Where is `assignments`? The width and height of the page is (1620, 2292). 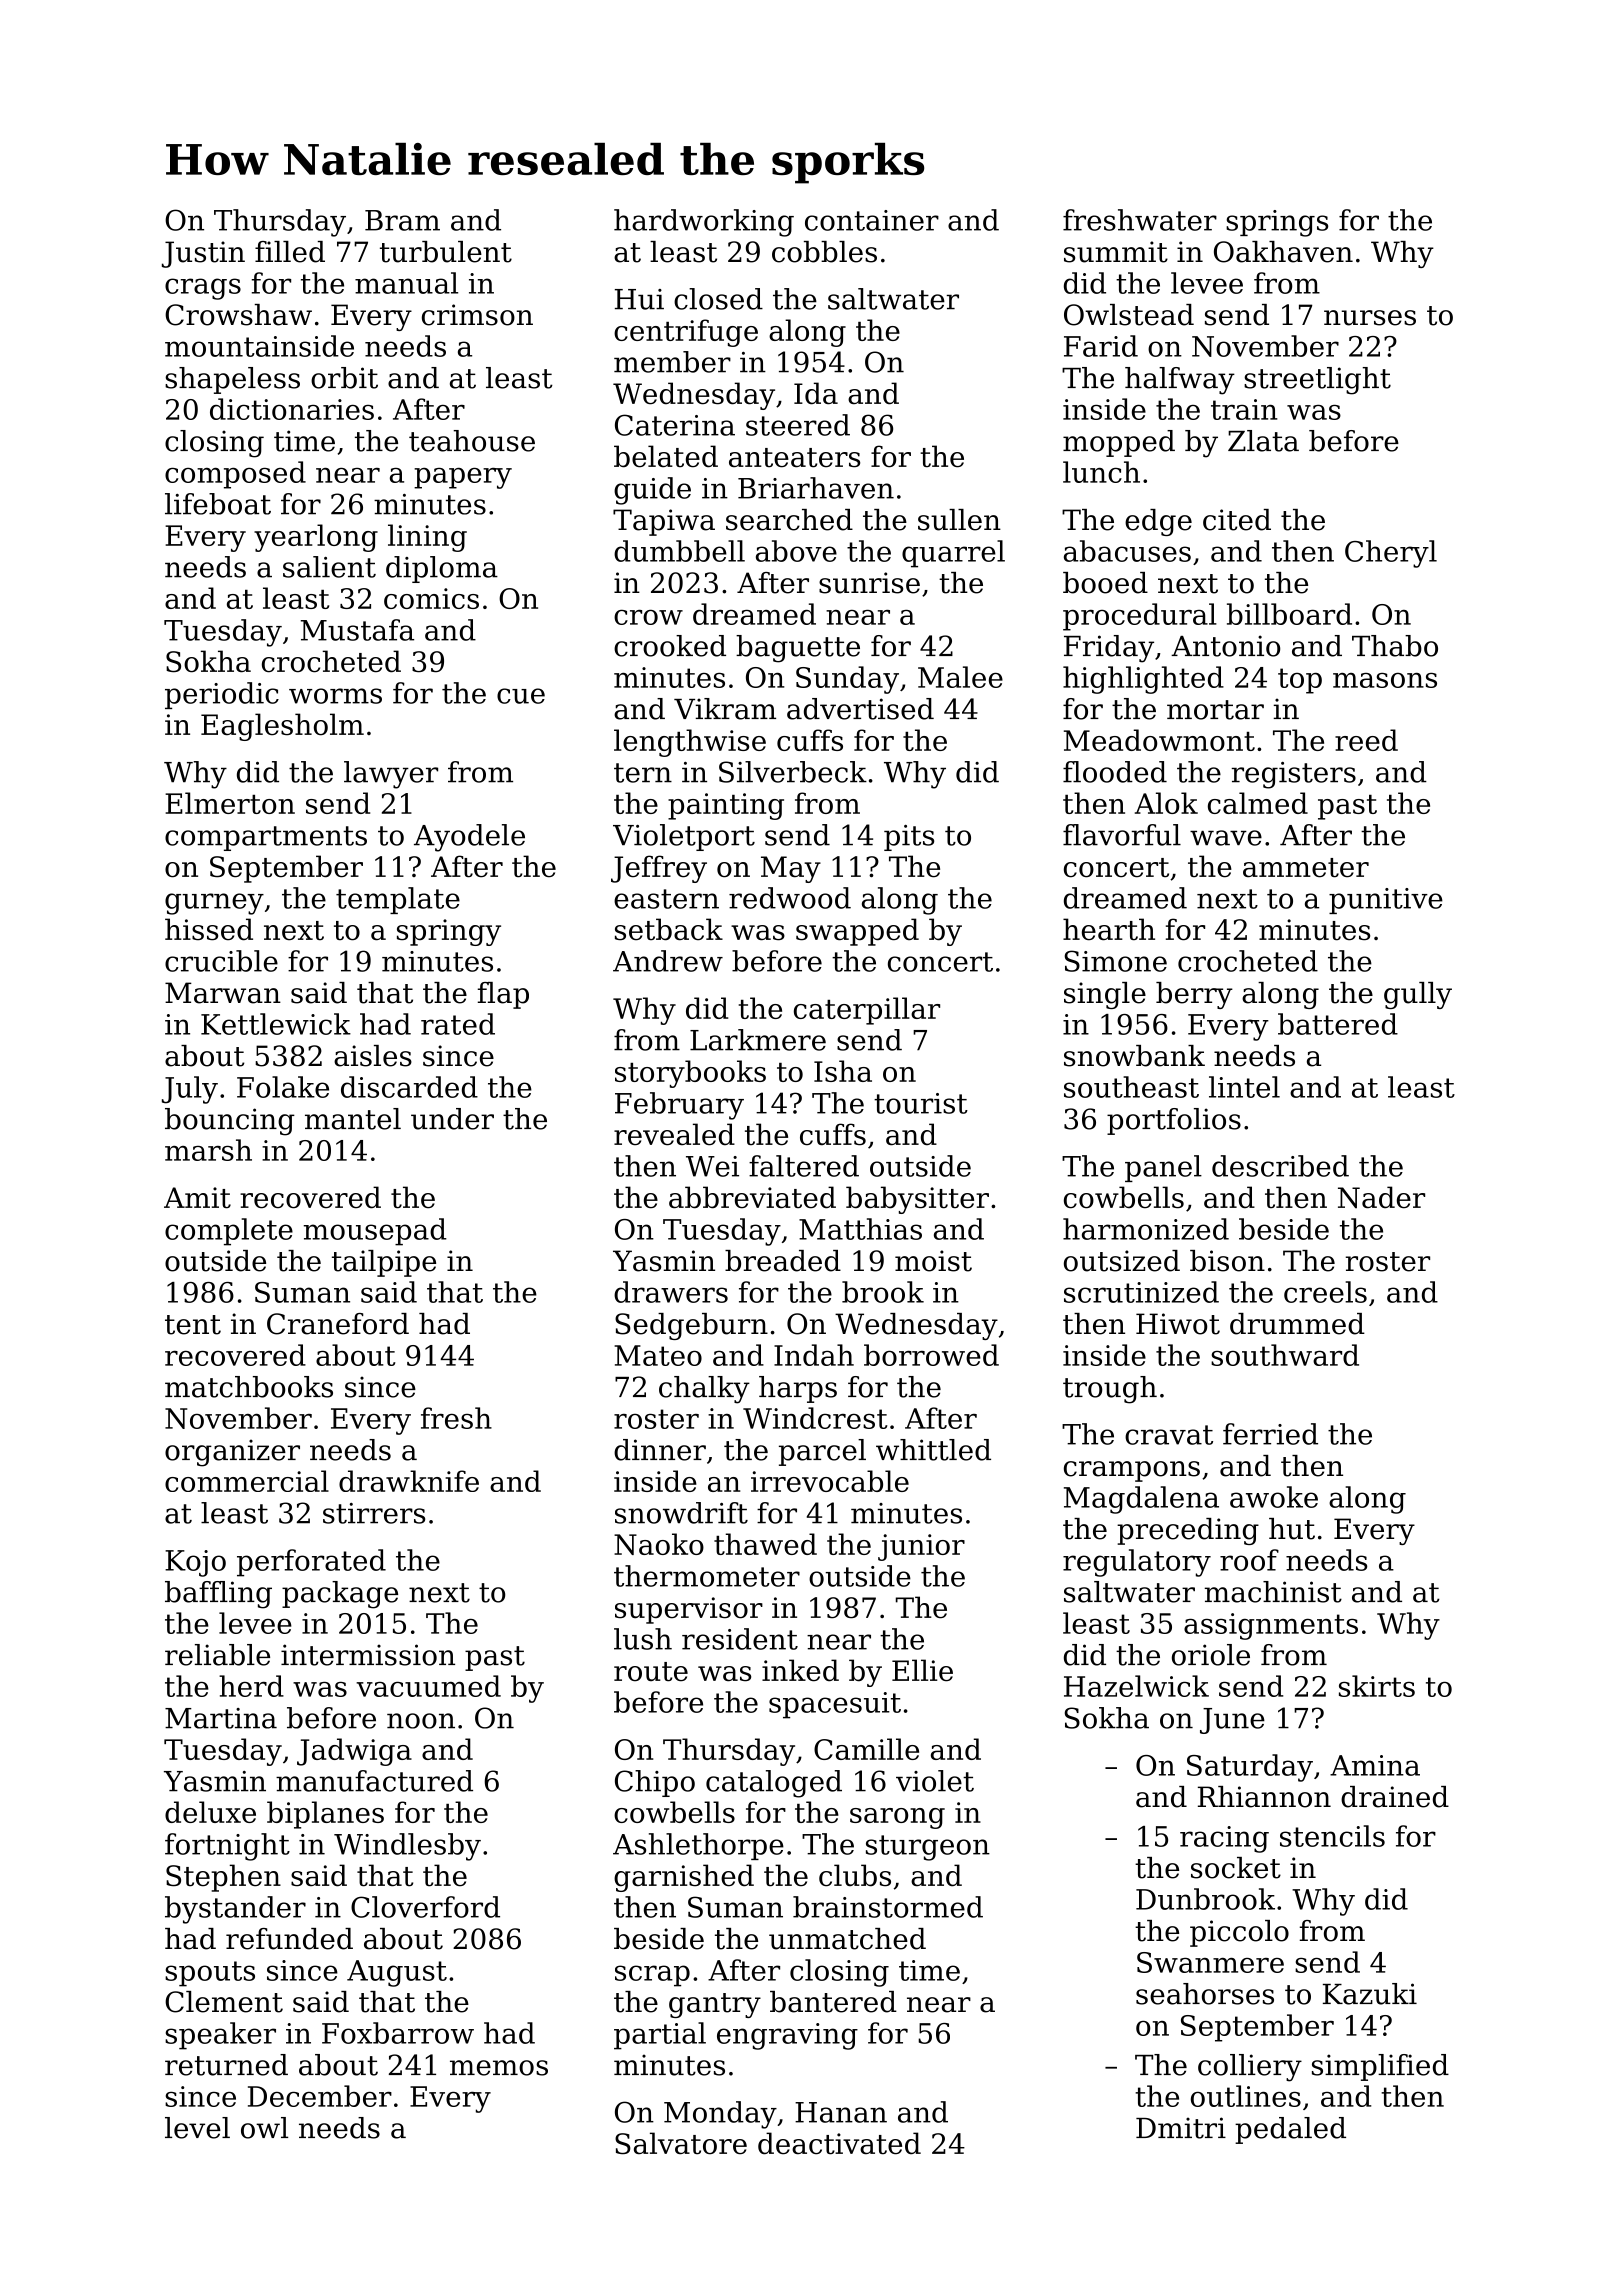
assignments is located at coordinates (1271, 1626).
